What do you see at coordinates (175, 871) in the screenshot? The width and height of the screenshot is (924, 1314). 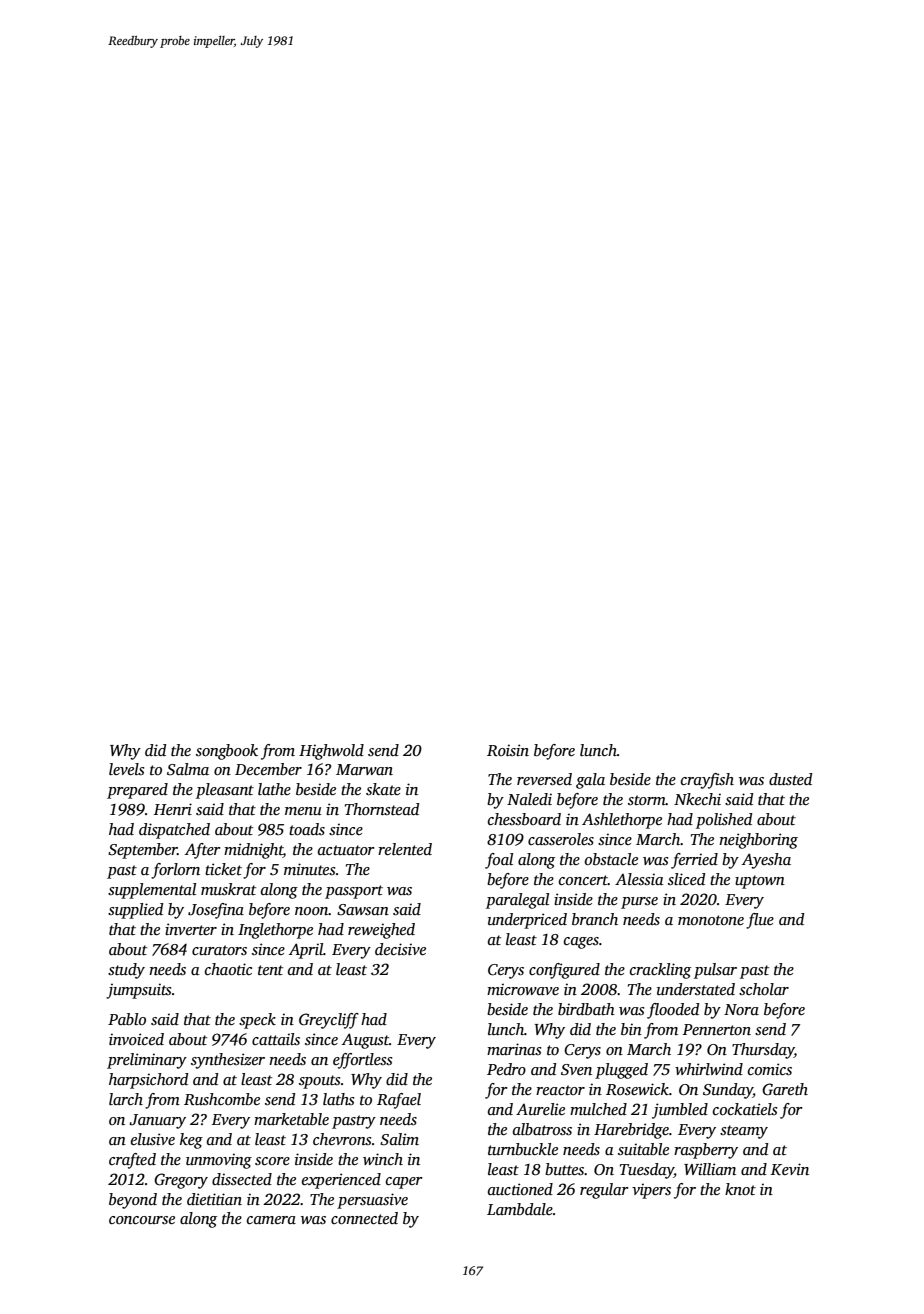 I see `forlorn` at bounding box center [175, 871].
